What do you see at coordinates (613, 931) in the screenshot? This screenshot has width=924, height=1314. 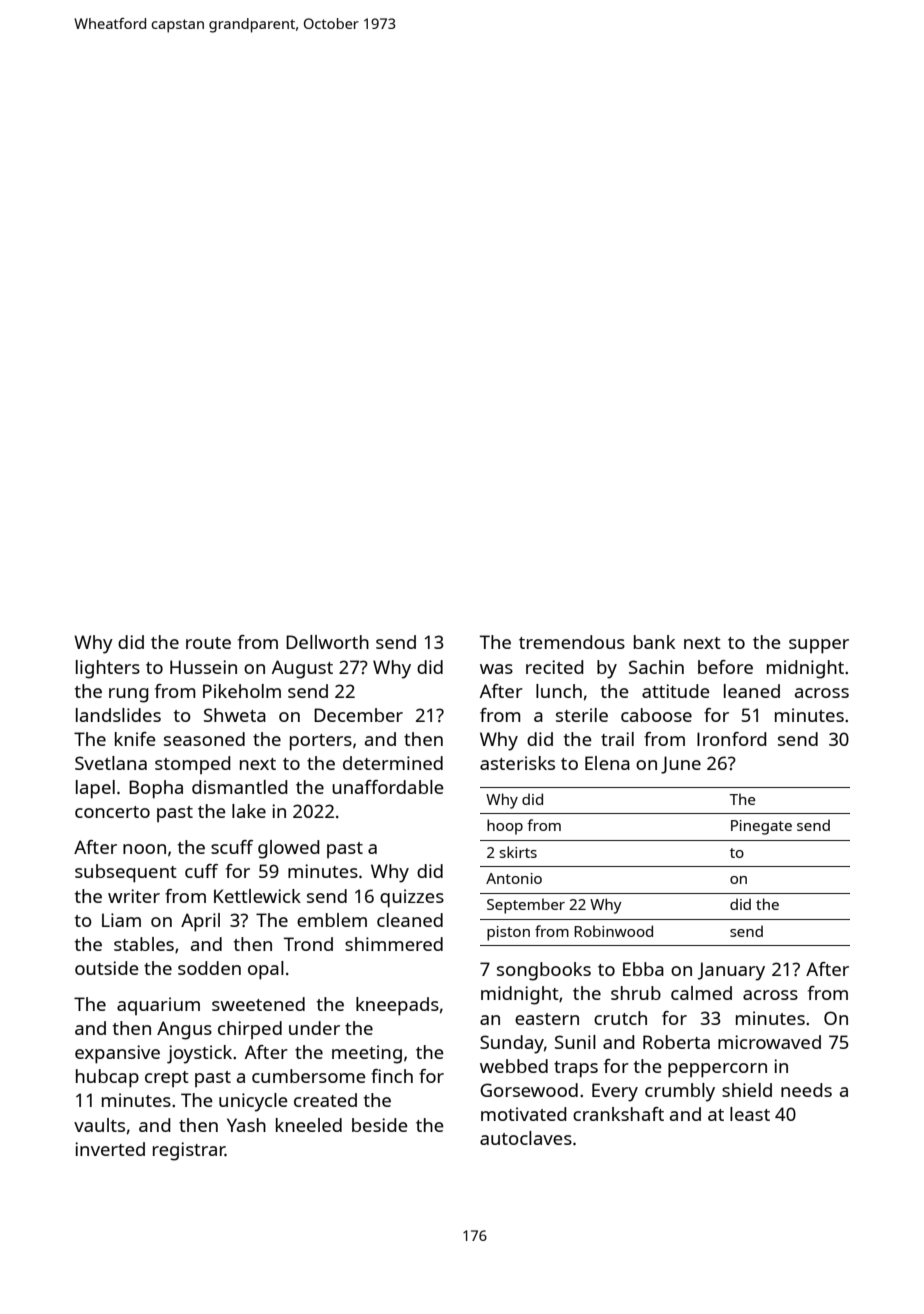 I see `Robinwood` at bounding box center [613, 931].
